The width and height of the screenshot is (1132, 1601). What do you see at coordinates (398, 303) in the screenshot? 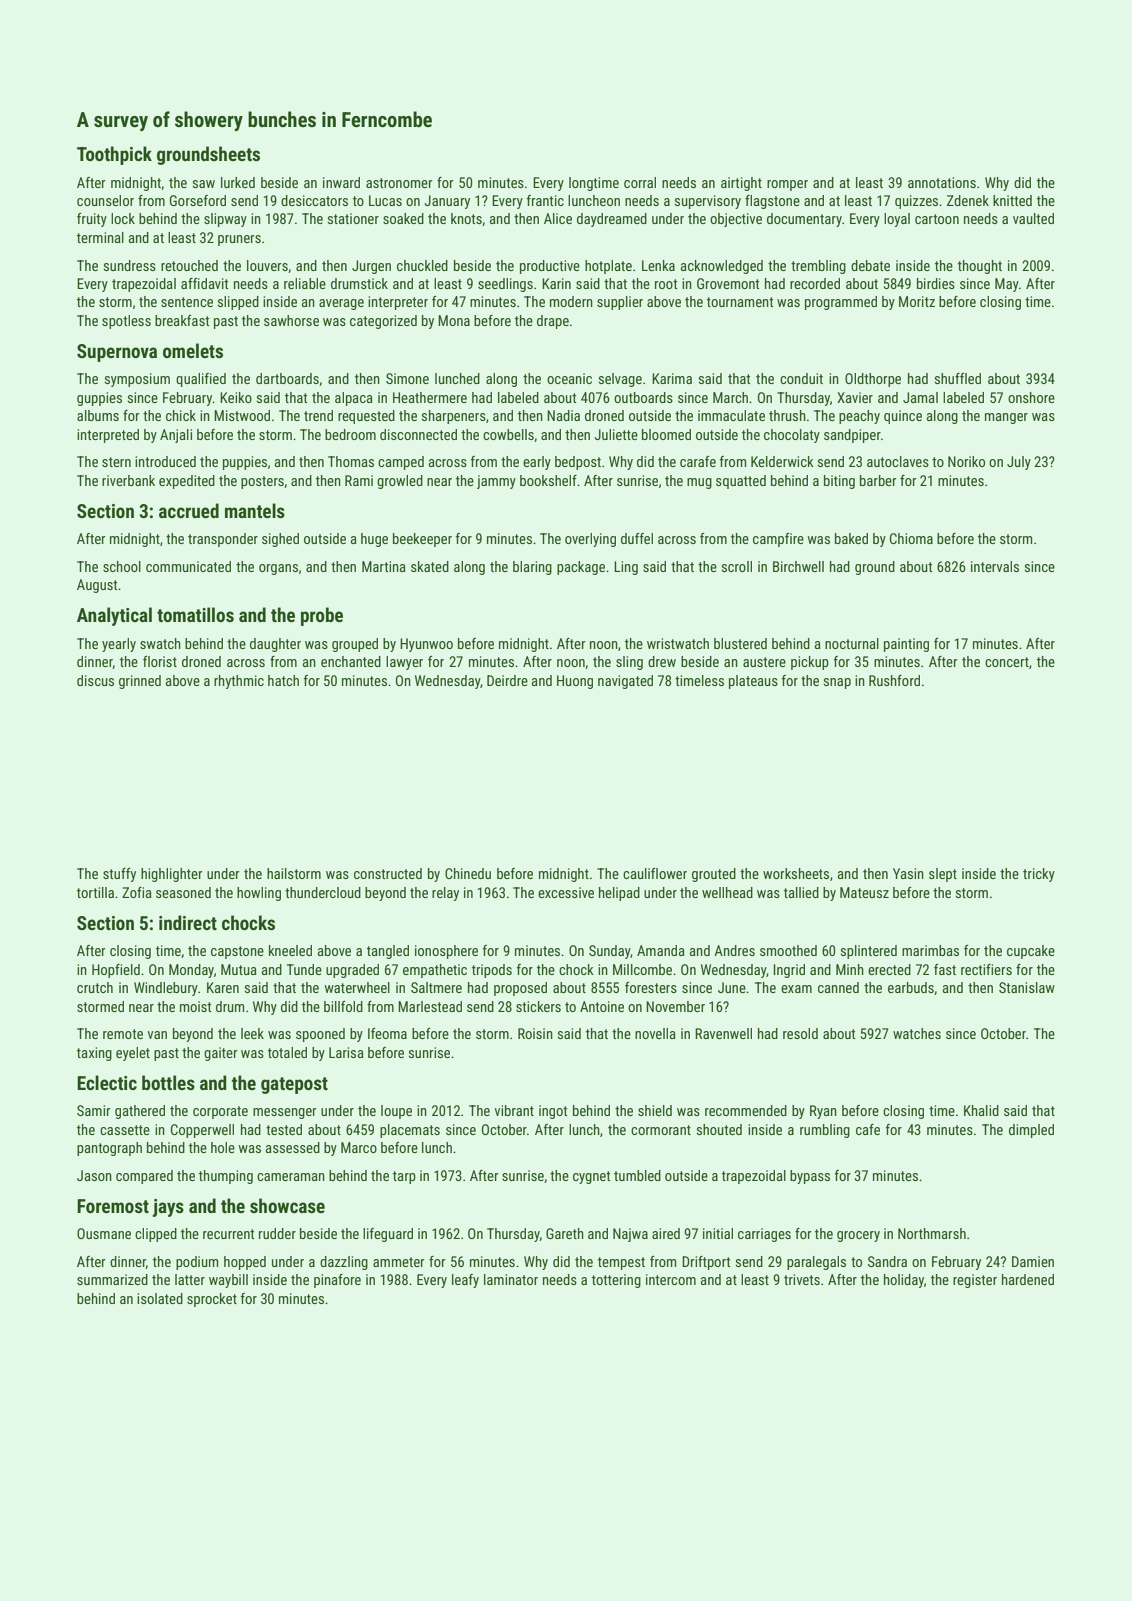
I see `interpreter` at bounding box center [398, 303].
